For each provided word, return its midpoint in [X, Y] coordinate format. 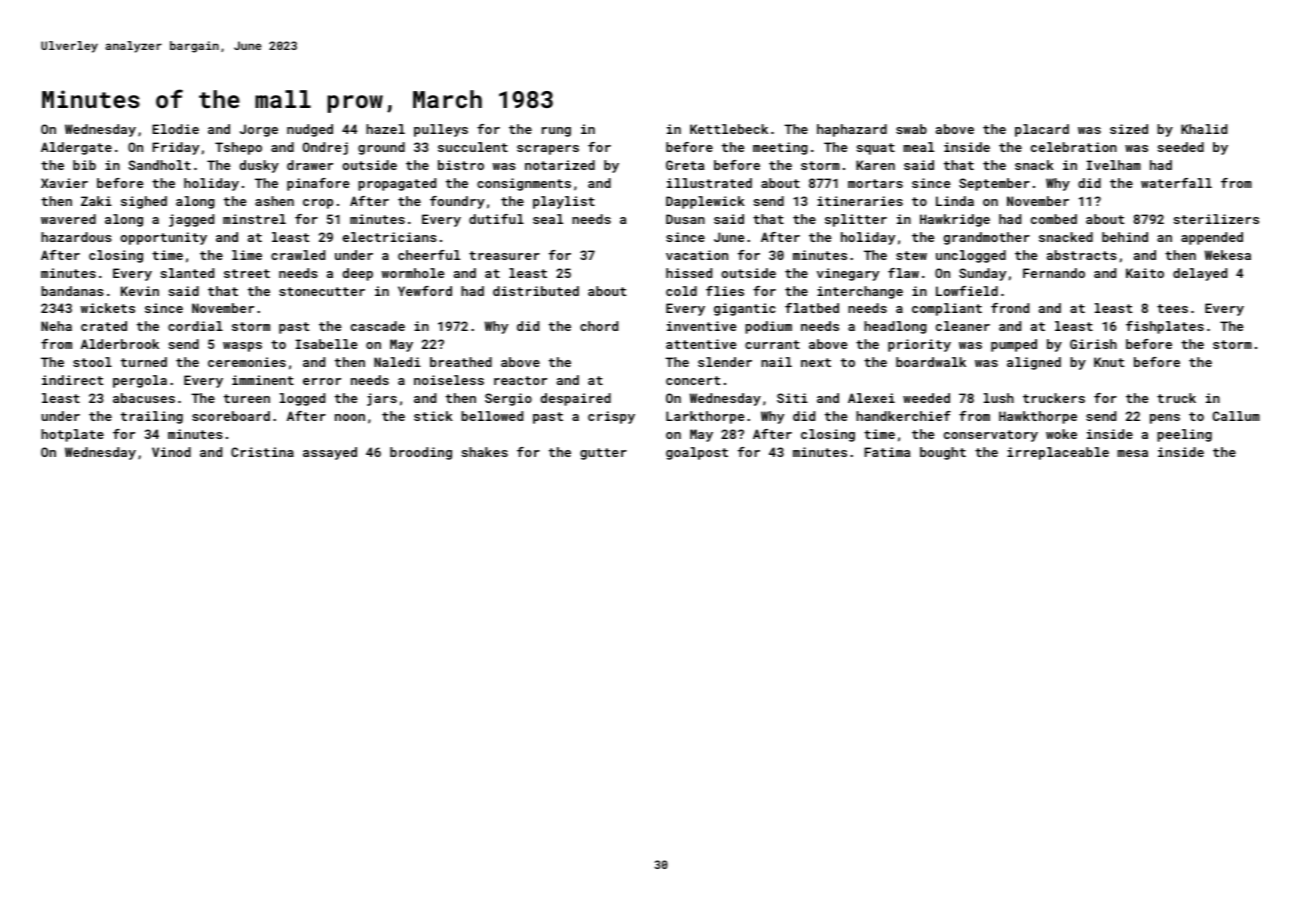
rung [556, 132]
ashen [274, 201]
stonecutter [322, 291]
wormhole [413, 273]
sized [1129, 129]
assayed [330, 453]
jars [382, 399]
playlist [564, 202]
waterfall [1176, 183]
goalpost [697, 453]
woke [1061, 434]
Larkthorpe [705, 417]
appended [1212, 238]
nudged [310, 130]
